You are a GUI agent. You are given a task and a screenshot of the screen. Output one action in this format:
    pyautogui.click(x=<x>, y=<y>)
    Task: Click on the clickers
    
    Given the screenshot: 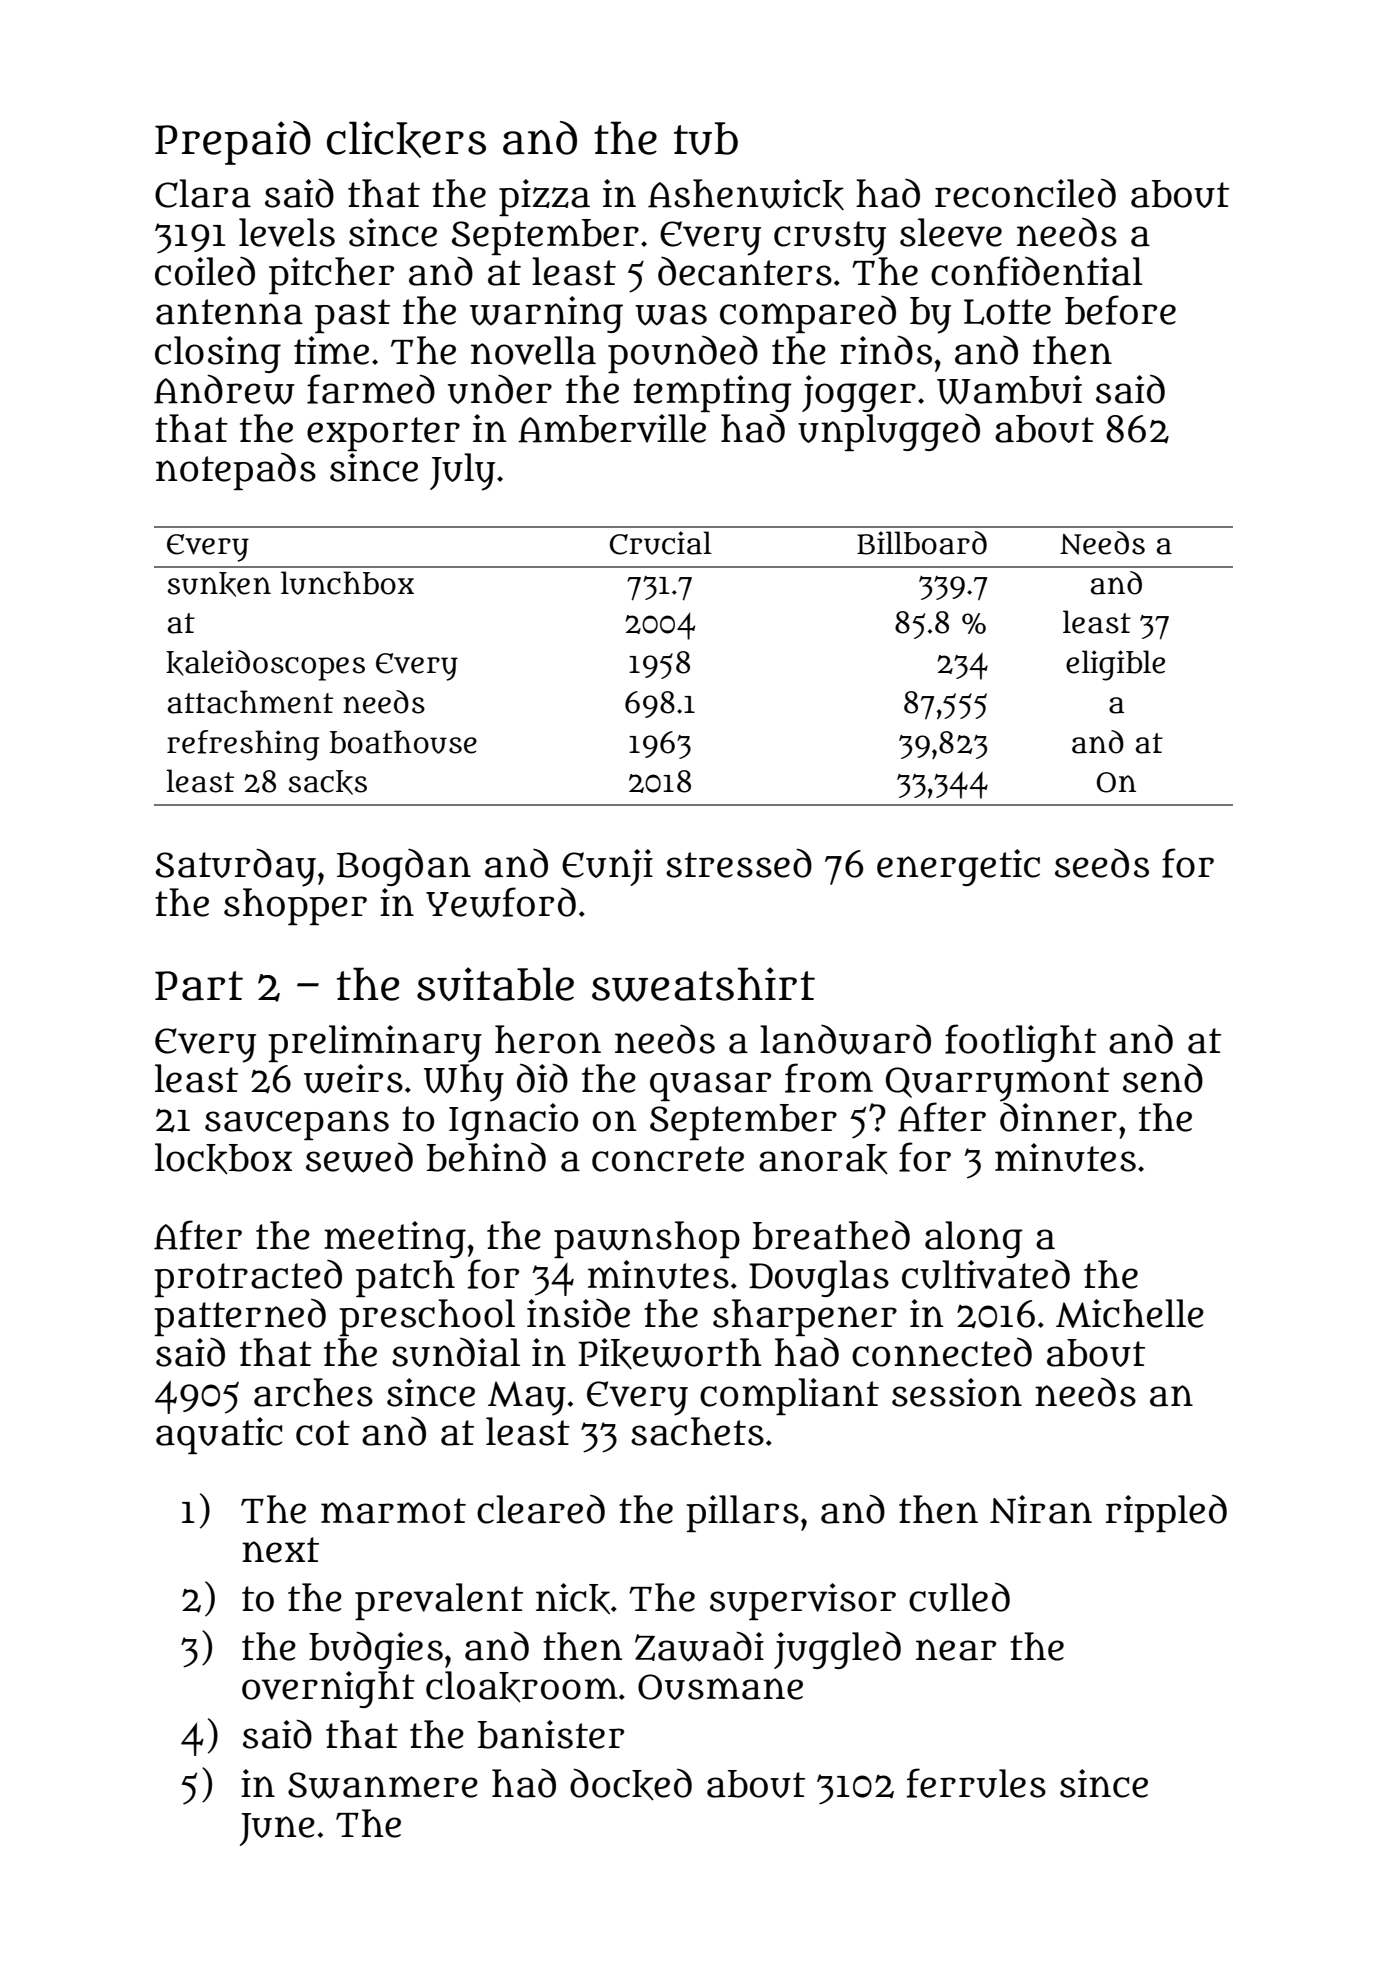 What is the action you would take?
    pyautogui.click(x=406, y=139)
